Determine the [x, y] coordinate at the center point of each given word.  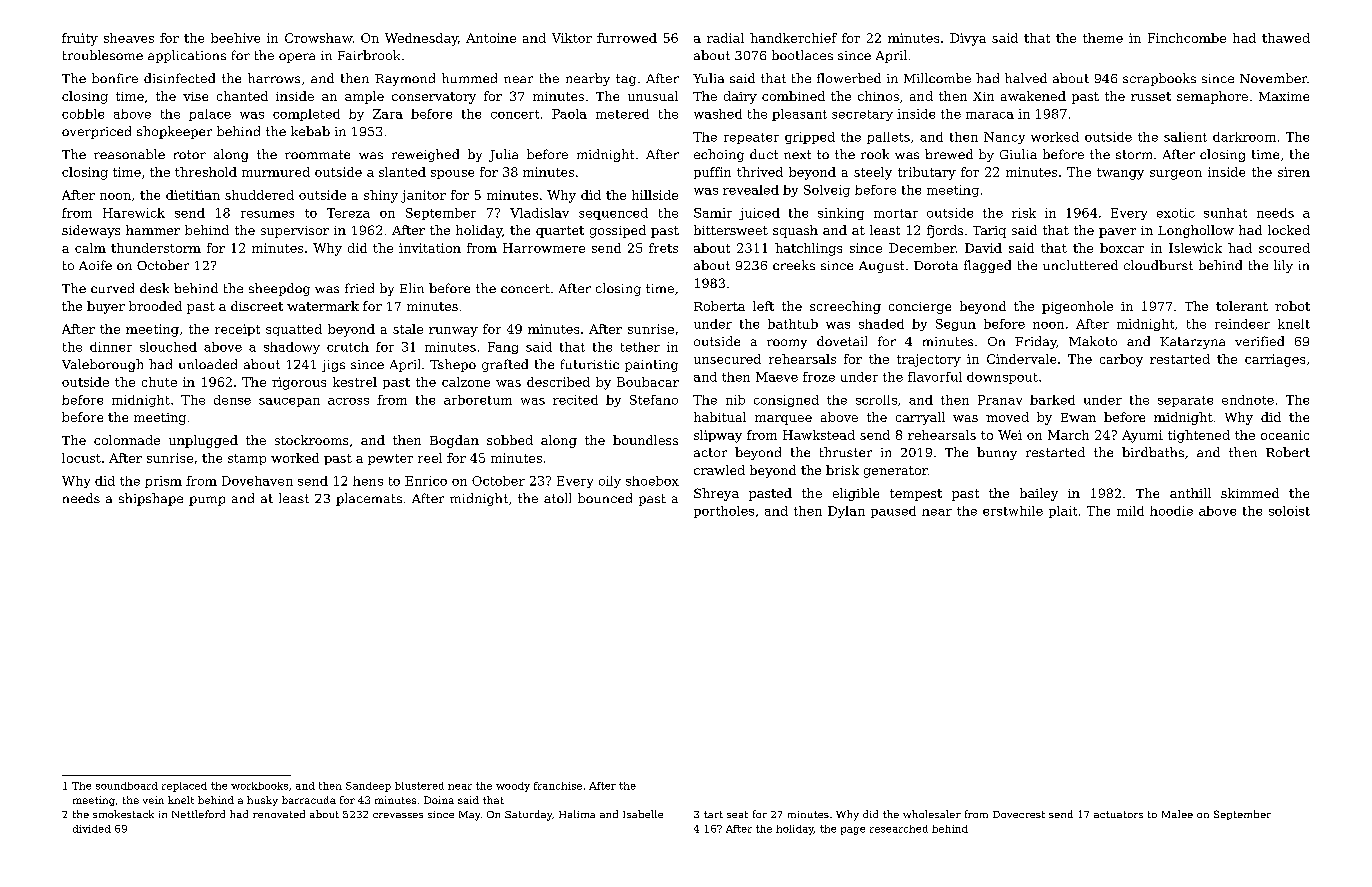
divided [92, 829]
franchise [558, 786]
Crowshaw [318, 38]
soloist [1289, 511]
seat [737, 814]
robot [1292, 306]
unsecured [727, 359]
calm [90, 248]
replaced [184, 787]
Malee [1177, 814]
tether [640, 347]
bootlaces [802, 55]
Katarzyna [1192, 343]
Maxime [1284, 96]
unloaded [208, 364]
